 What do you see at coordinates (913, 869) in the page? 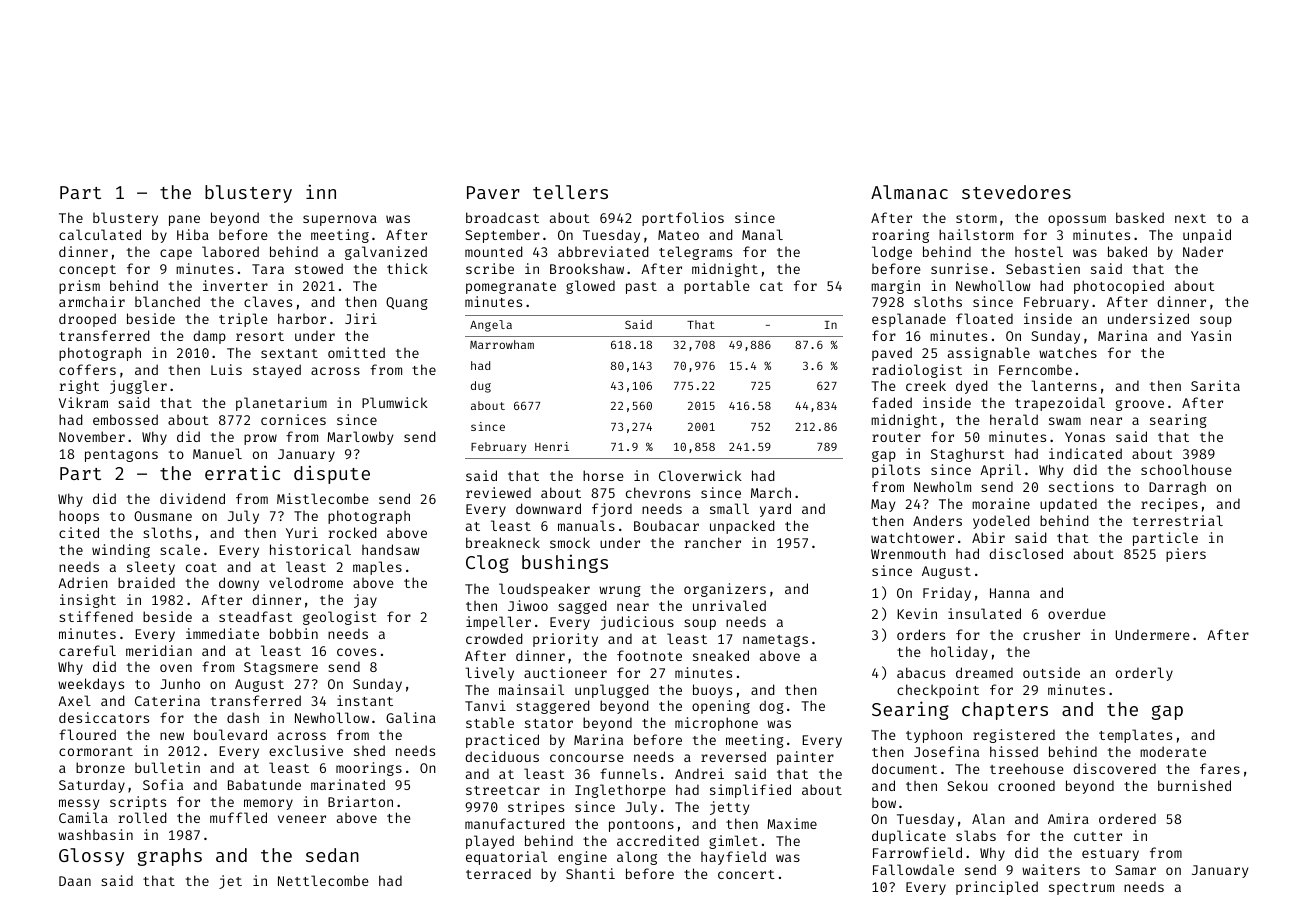
I see `Fallowdale` at bounding box center [913, 869].
